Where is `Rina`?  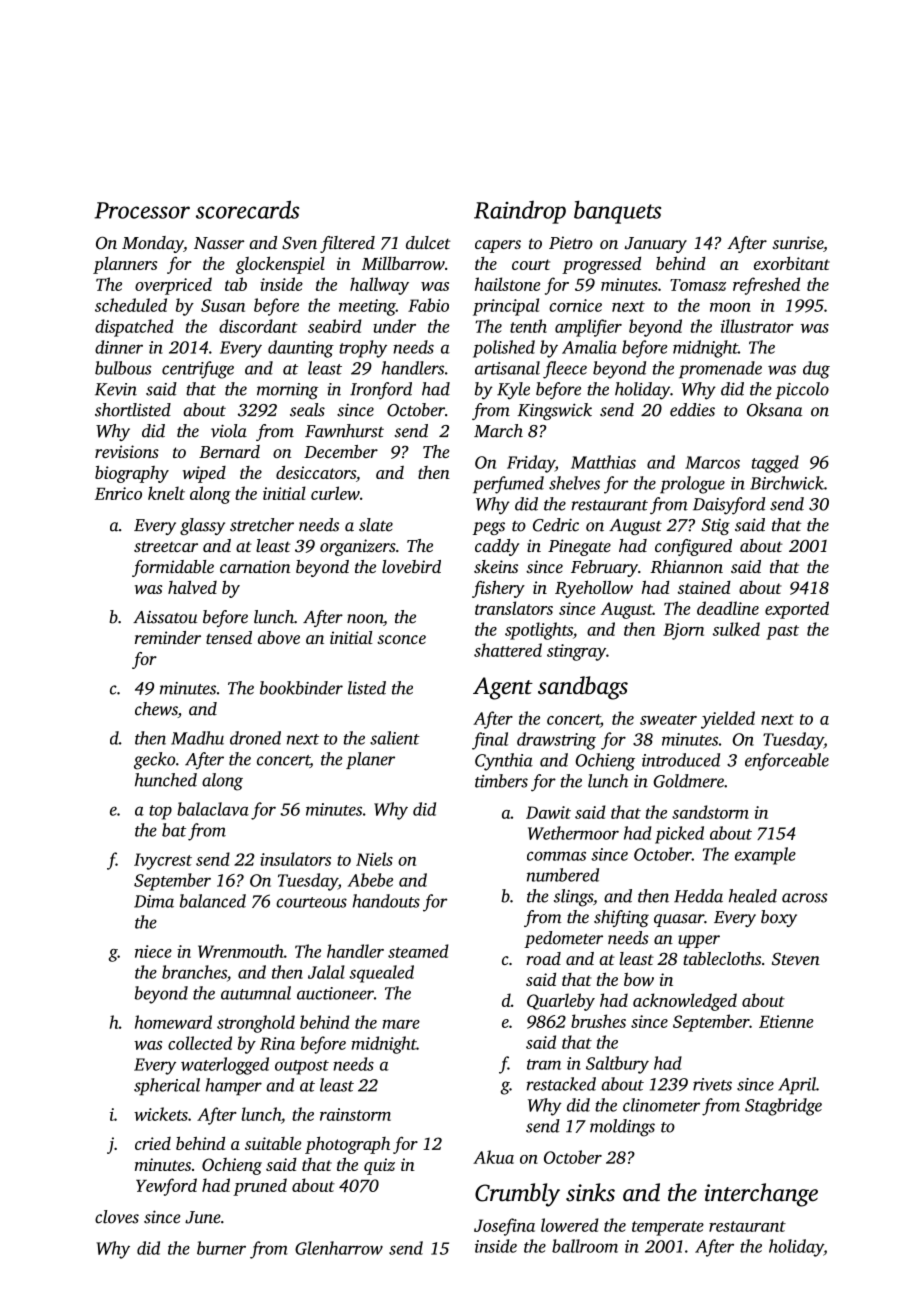 Rina is located at coordinates (277, 1043).
